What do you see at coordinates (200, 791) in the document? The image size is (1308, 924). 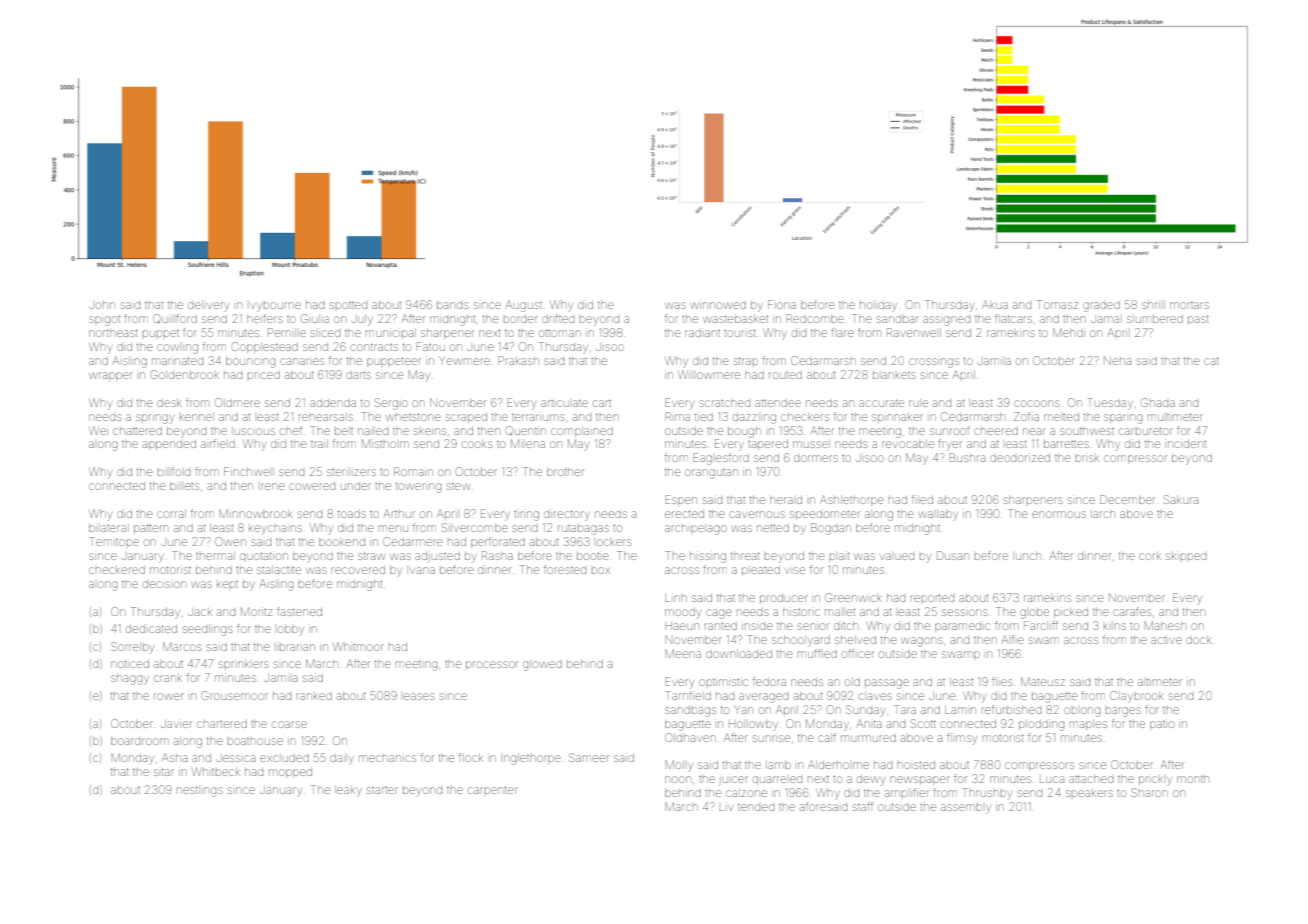 I see `nestlings` at bounding box center [200, 791].
